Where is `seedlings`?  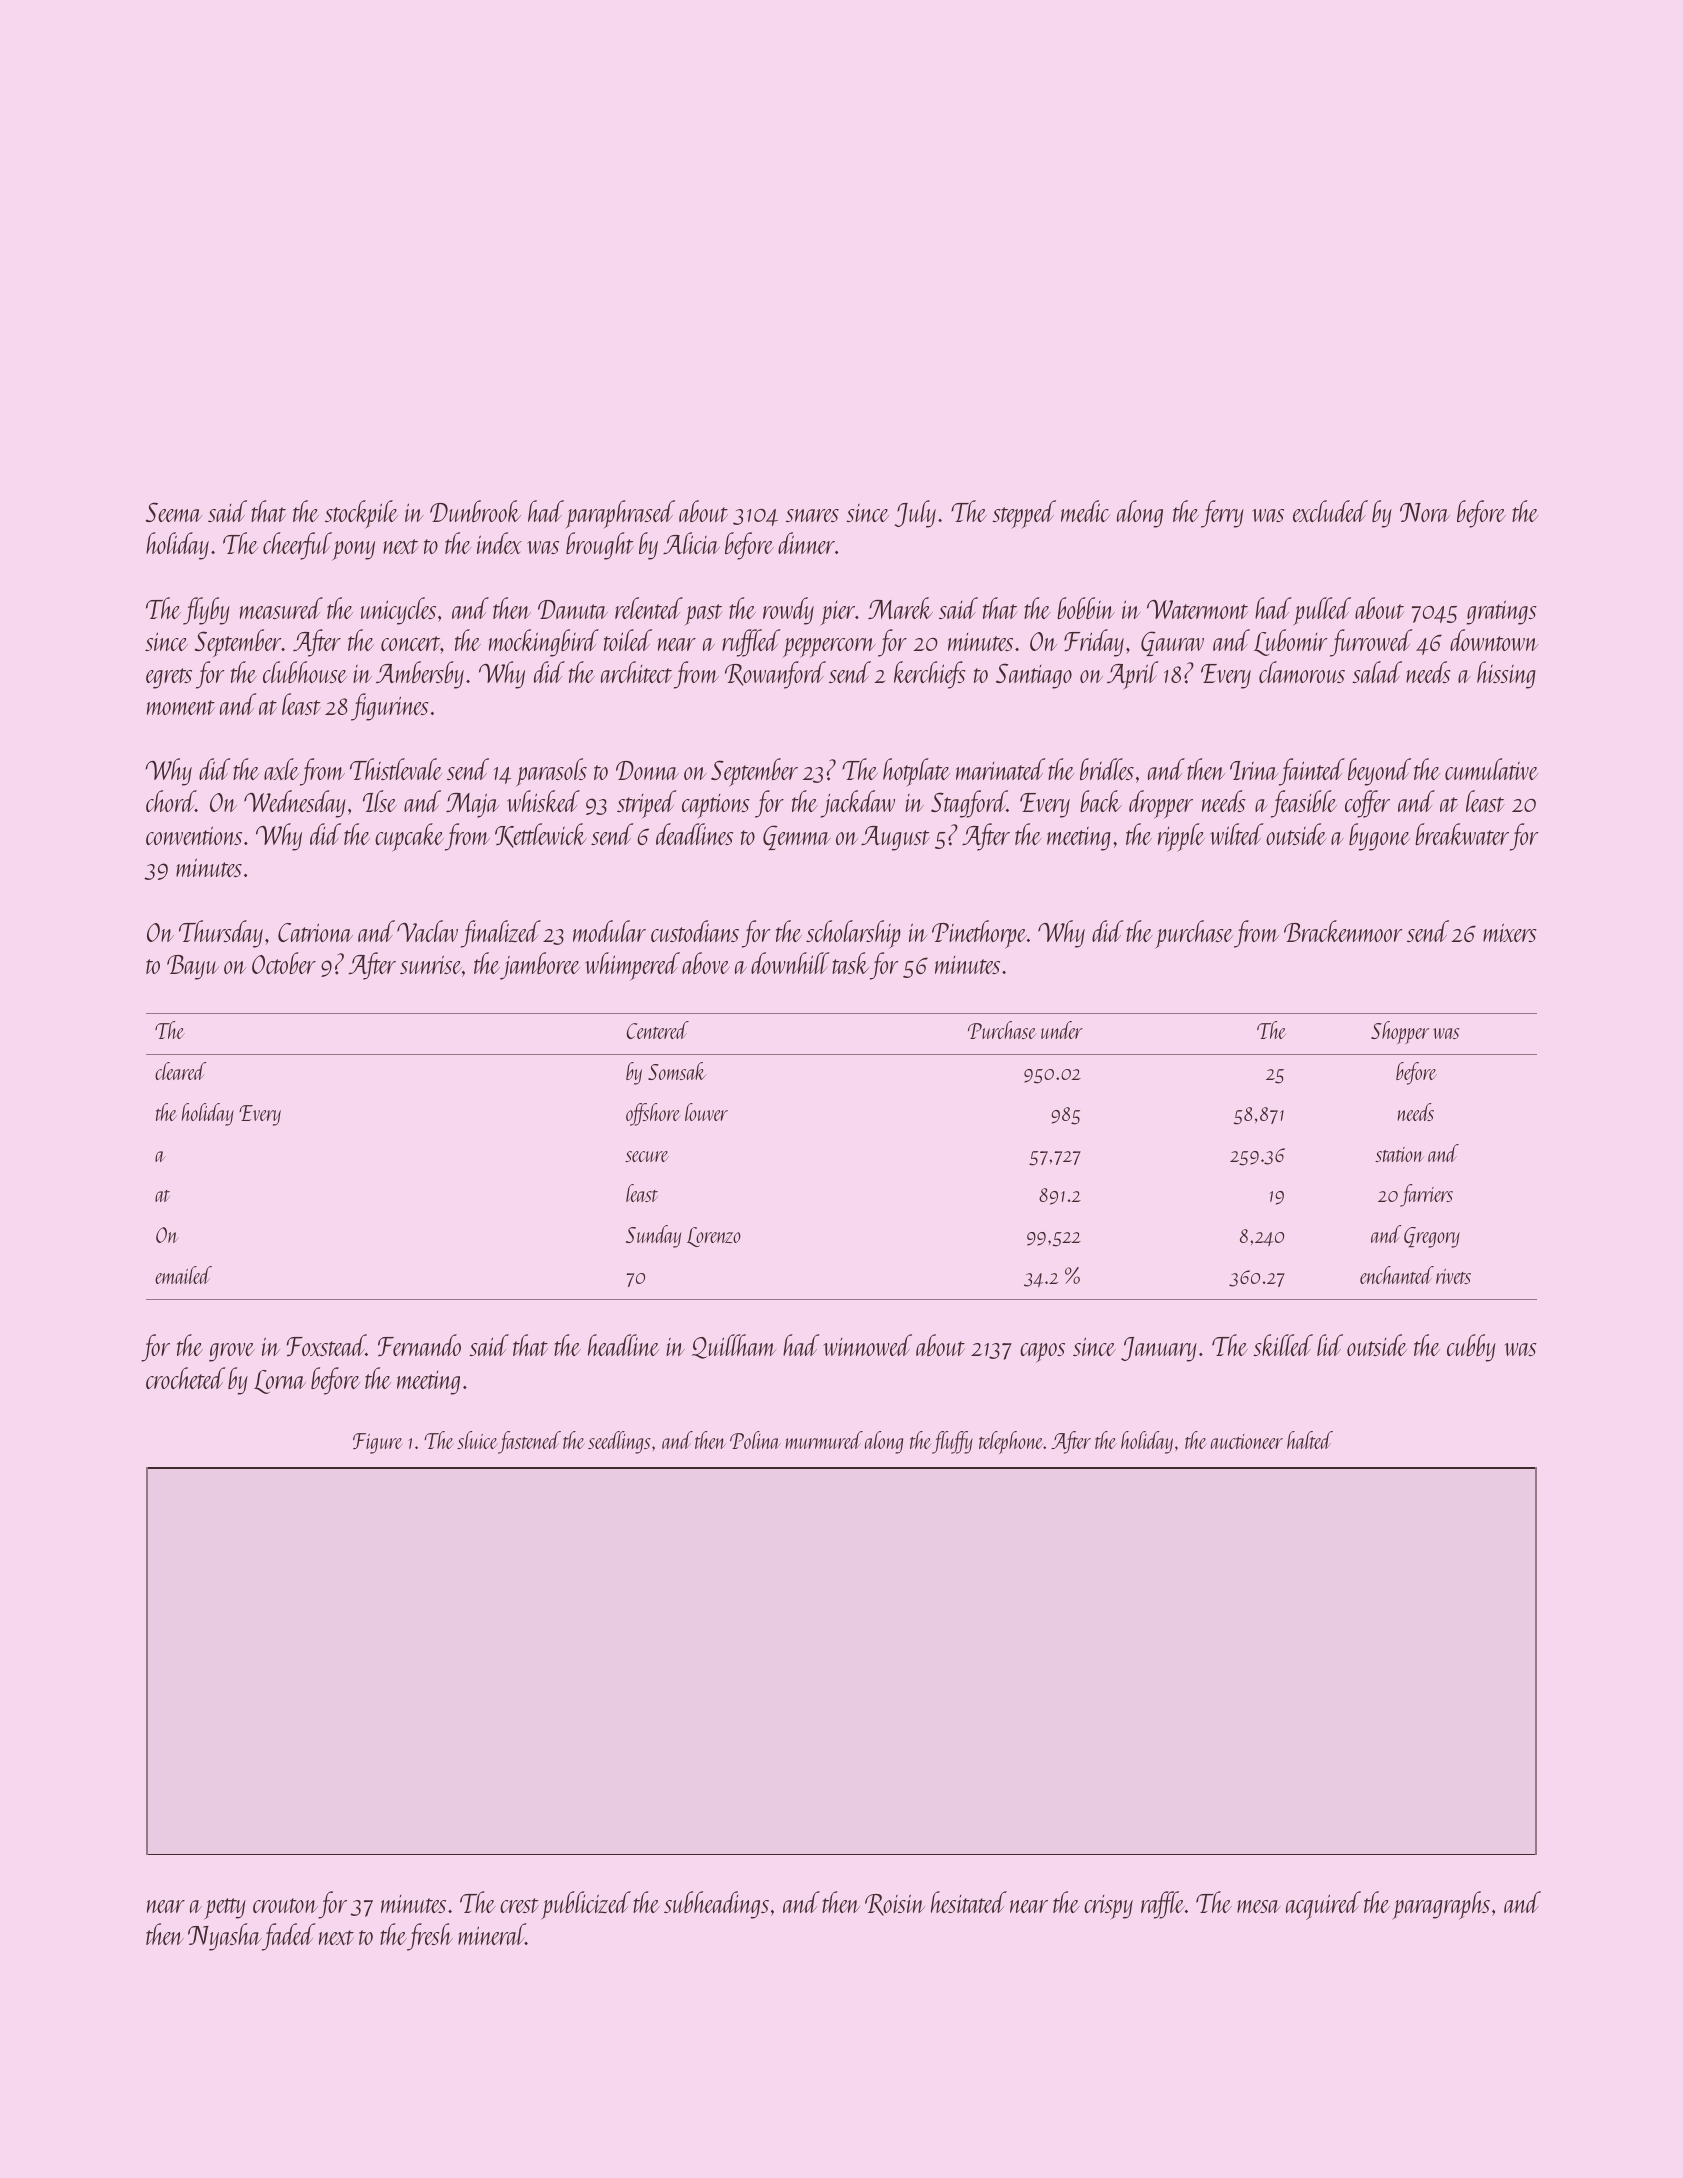
seedlings is located at coordinates (619, 1442).
